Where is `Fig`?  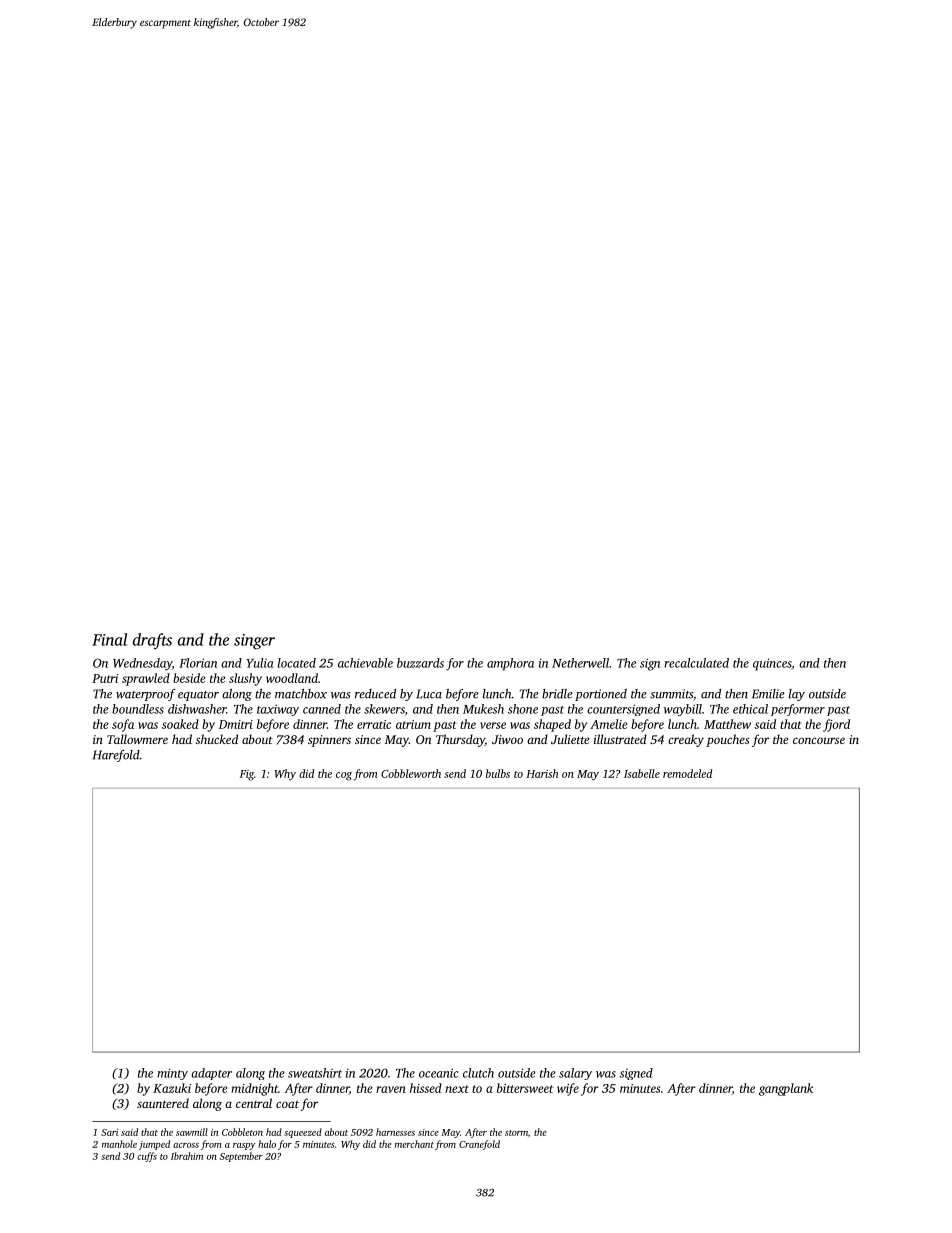 Fig is located at coordinates (247, 775).
